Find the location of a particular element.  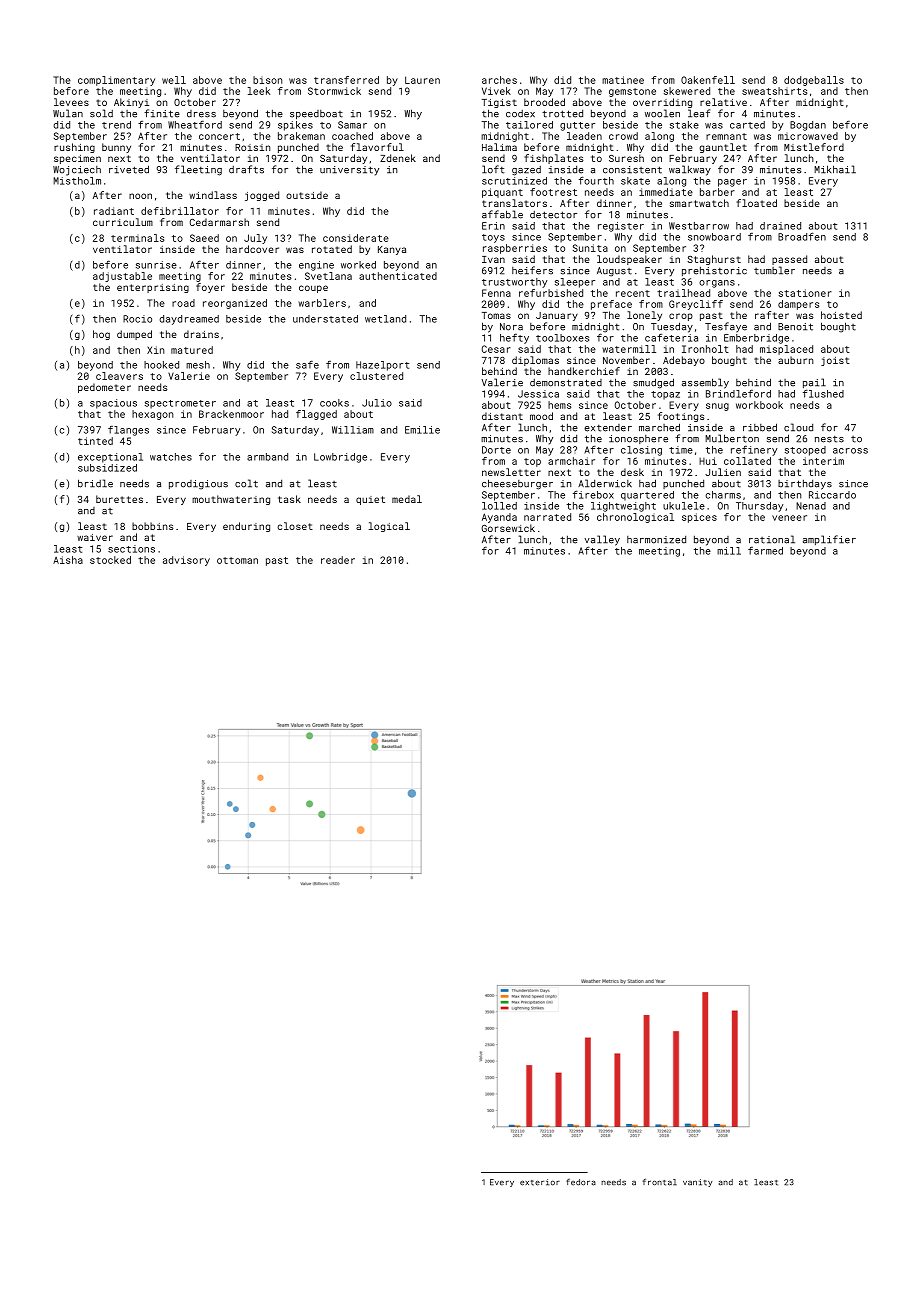

farmed is located at coordinates (765, 551).
